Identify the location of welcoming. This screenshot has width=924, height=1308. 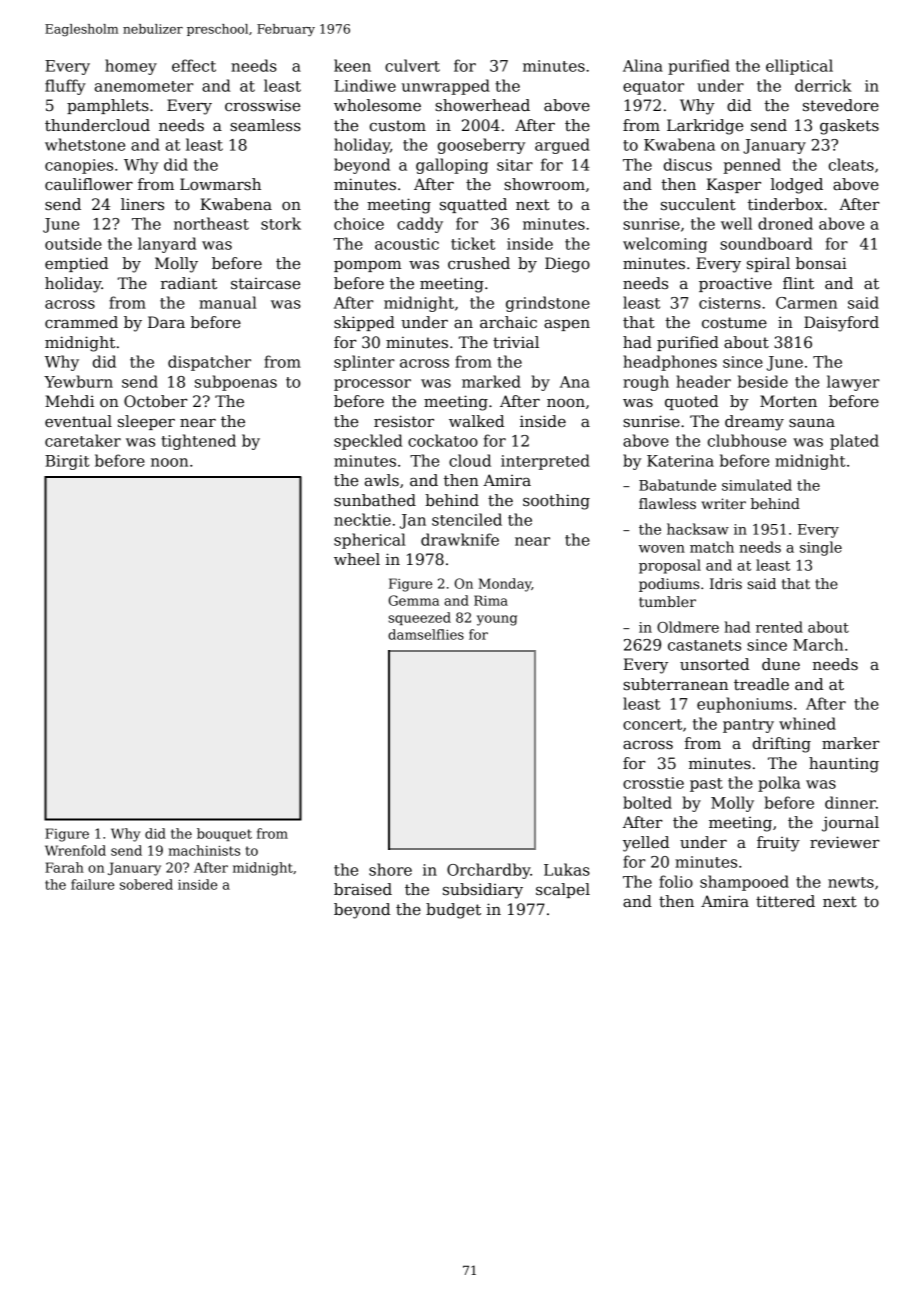
(665, 245).
